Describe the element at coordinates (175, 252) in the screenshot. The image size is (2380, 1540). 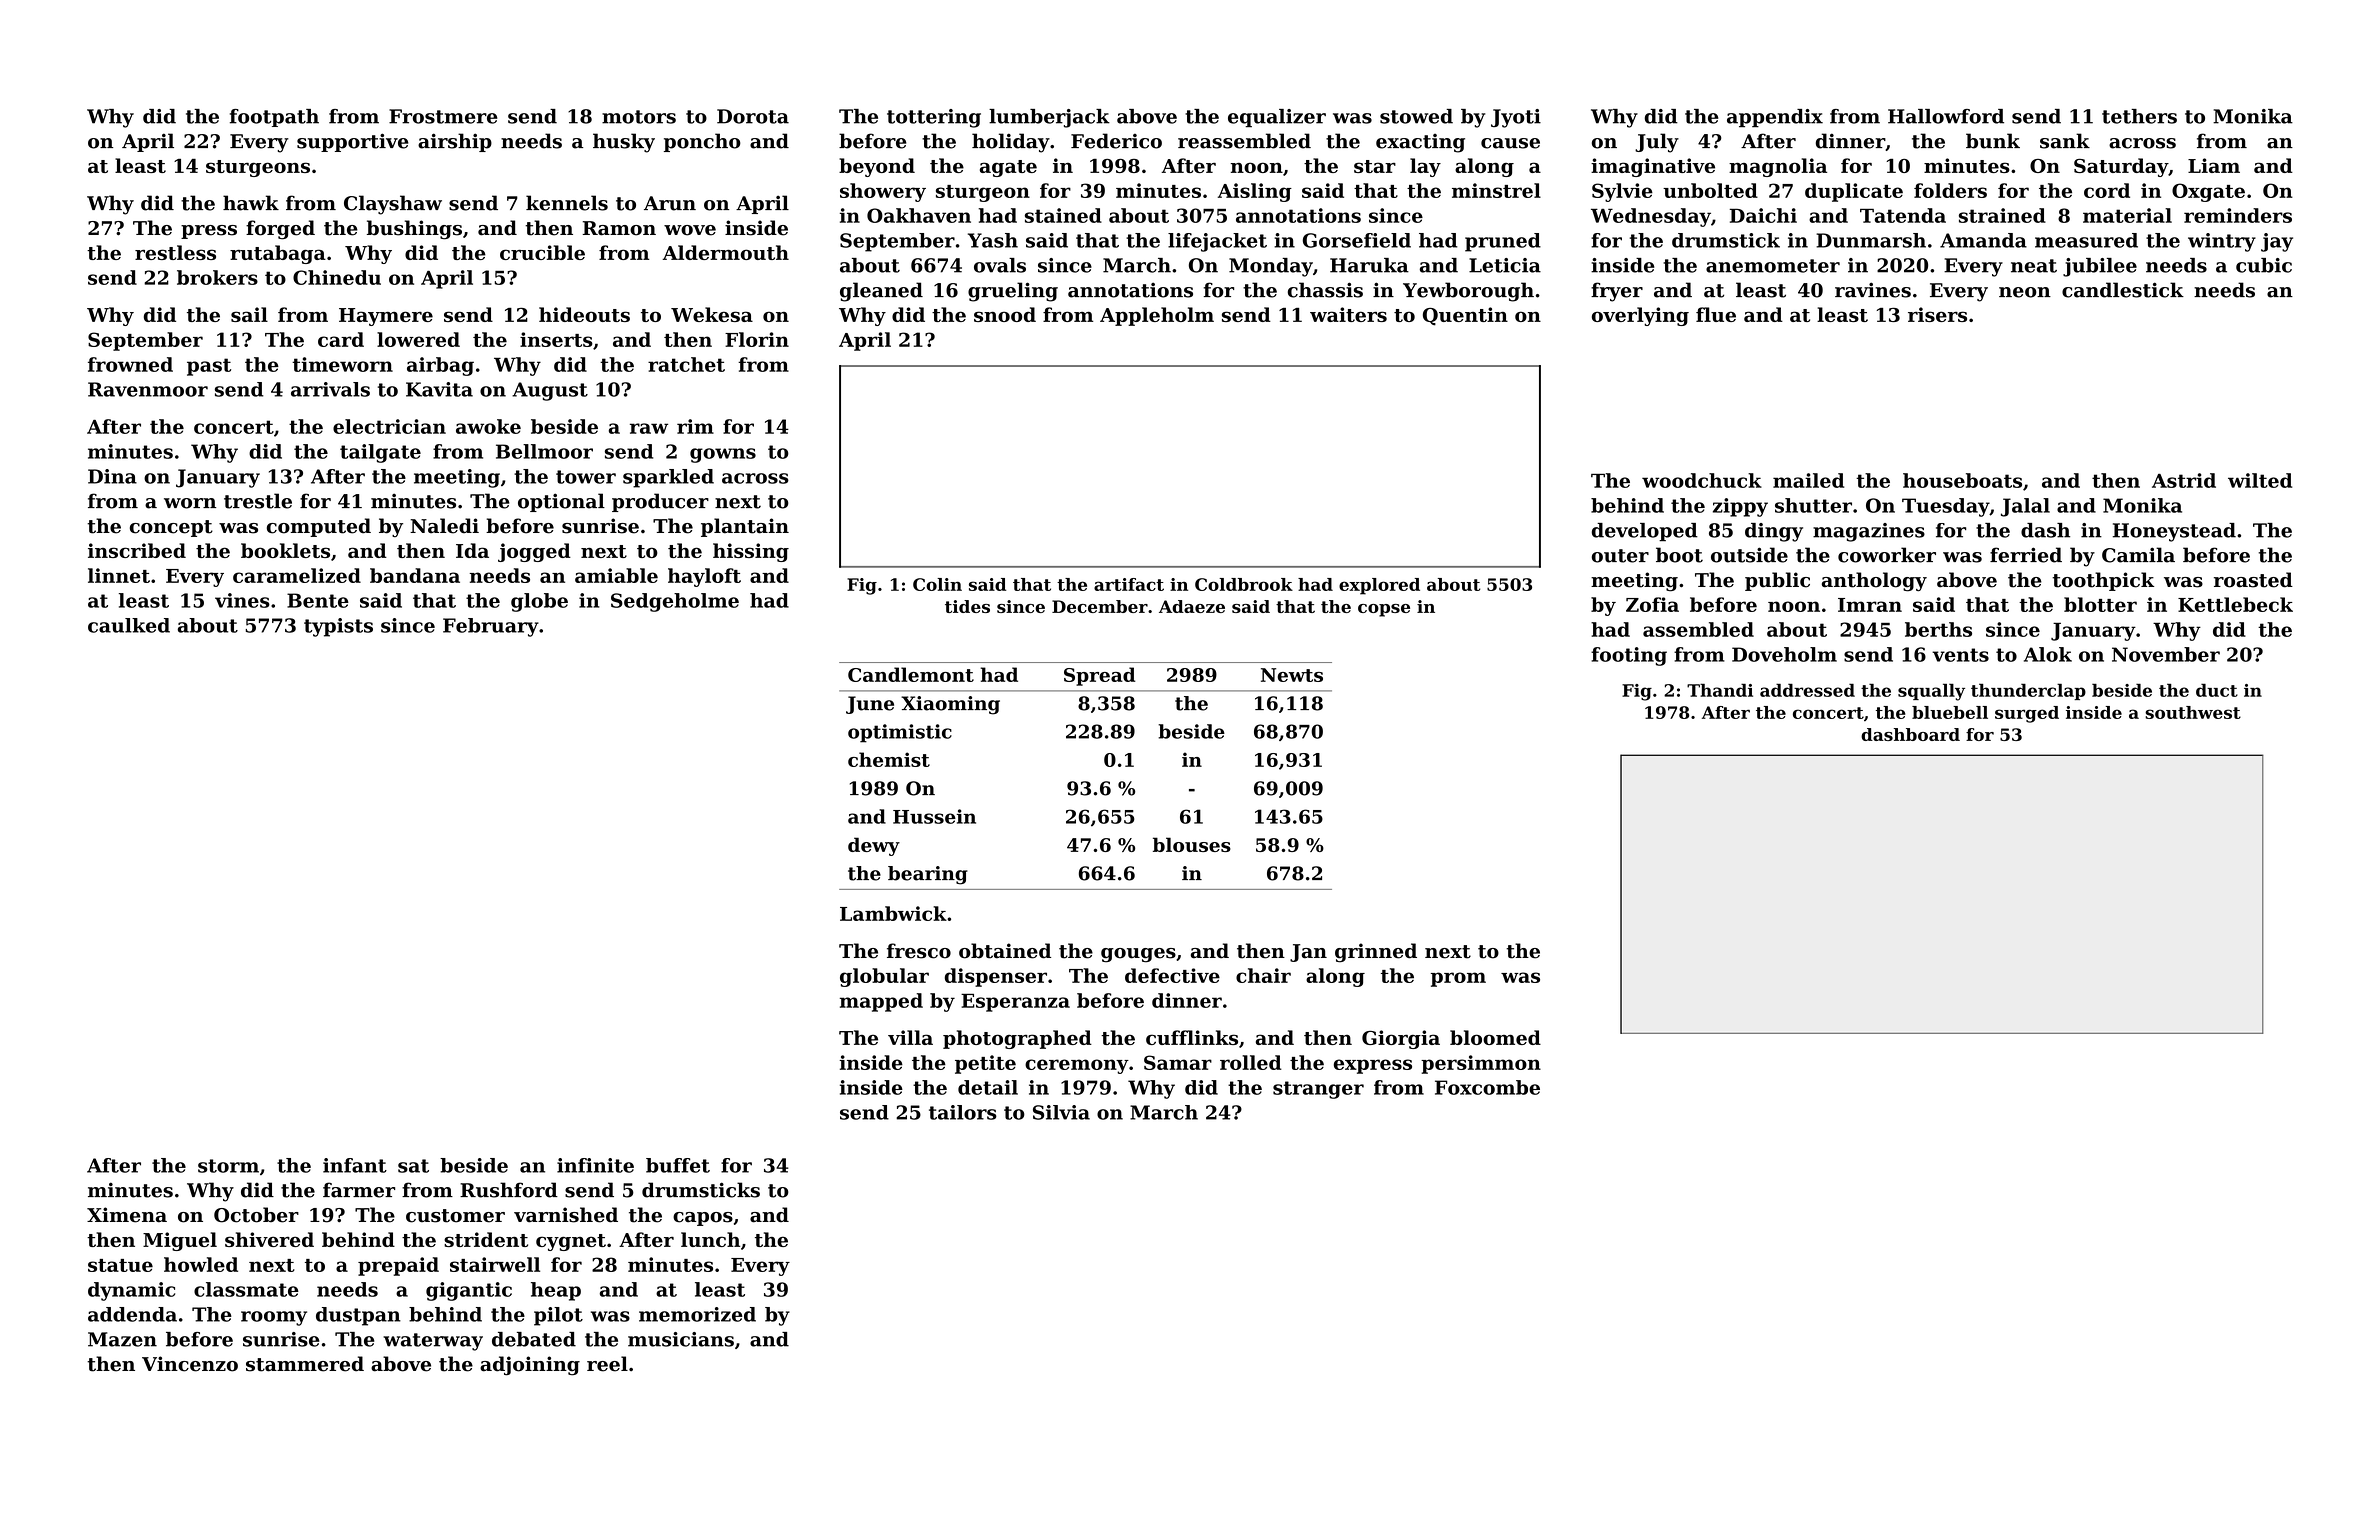
I see `restless` at that location.
